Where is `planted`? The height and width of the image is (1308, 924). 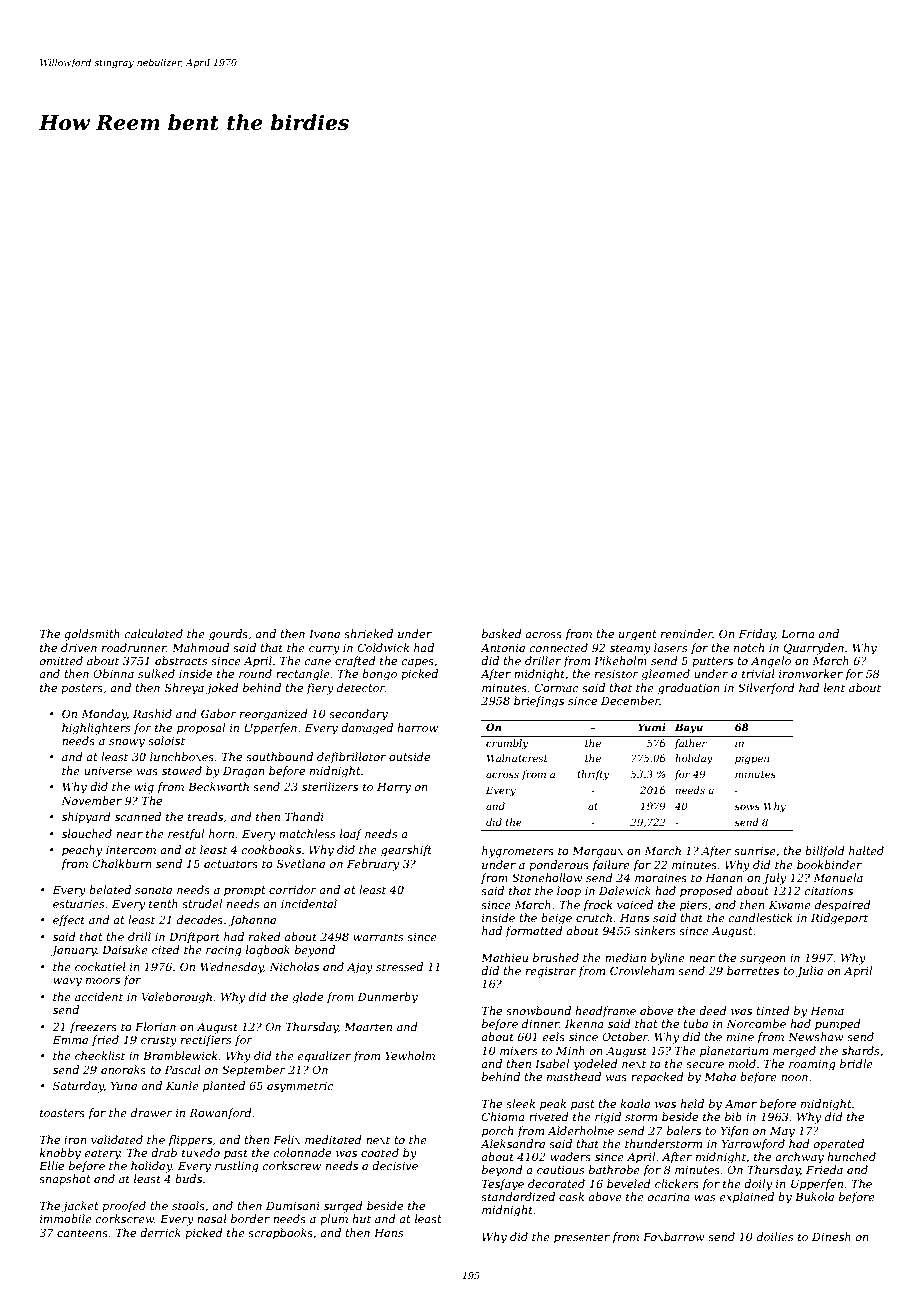 planted is located at coordinates (224, 1087).
